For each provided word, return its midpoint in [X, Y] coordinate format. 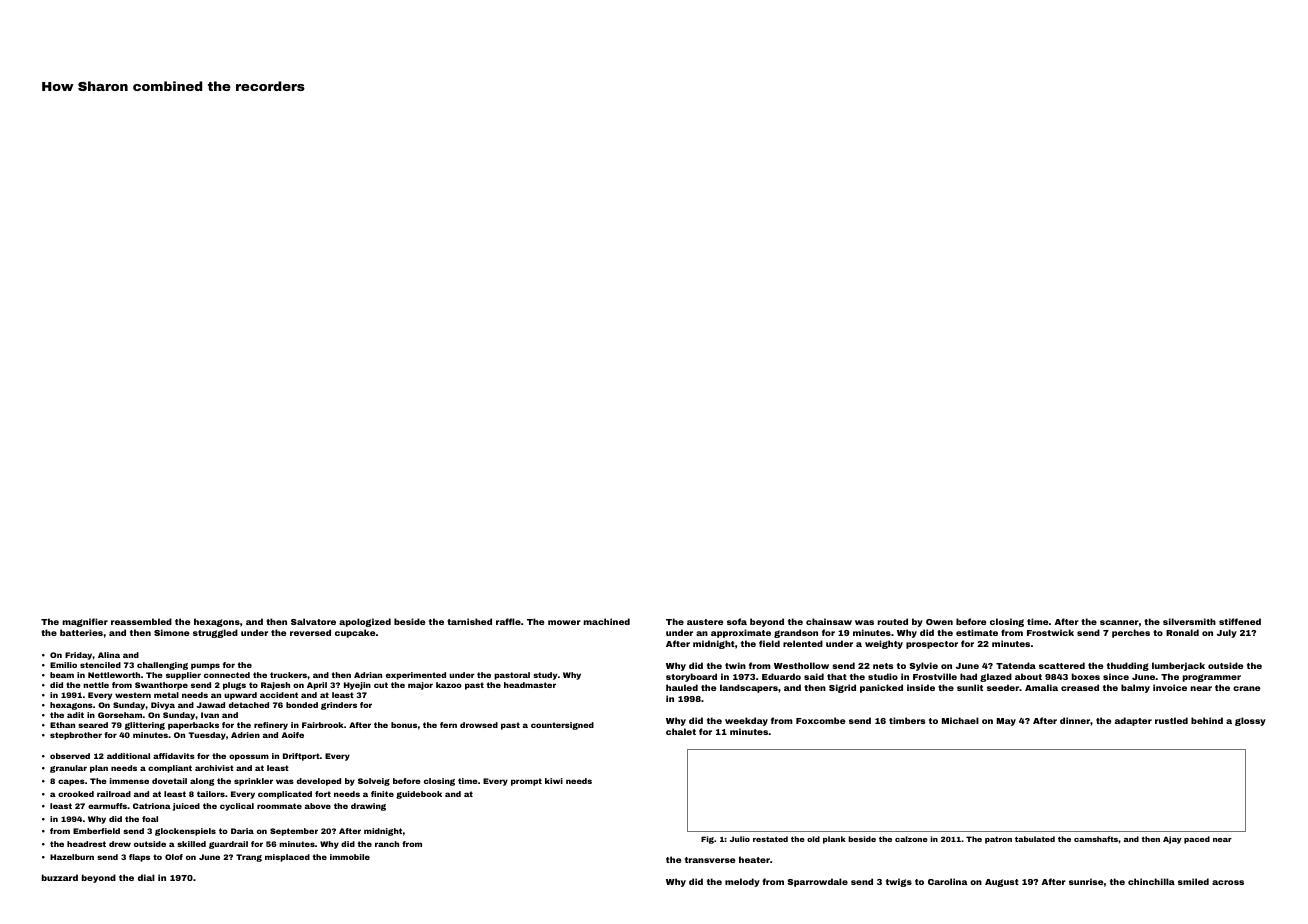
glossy [1250, 721]
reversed [310, 632]
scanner [1119, 622]
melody [742, 882]
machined [607, 621]
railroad [114, 794]
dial [146, 877]
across [1228, 882]
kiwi [554, 781]
